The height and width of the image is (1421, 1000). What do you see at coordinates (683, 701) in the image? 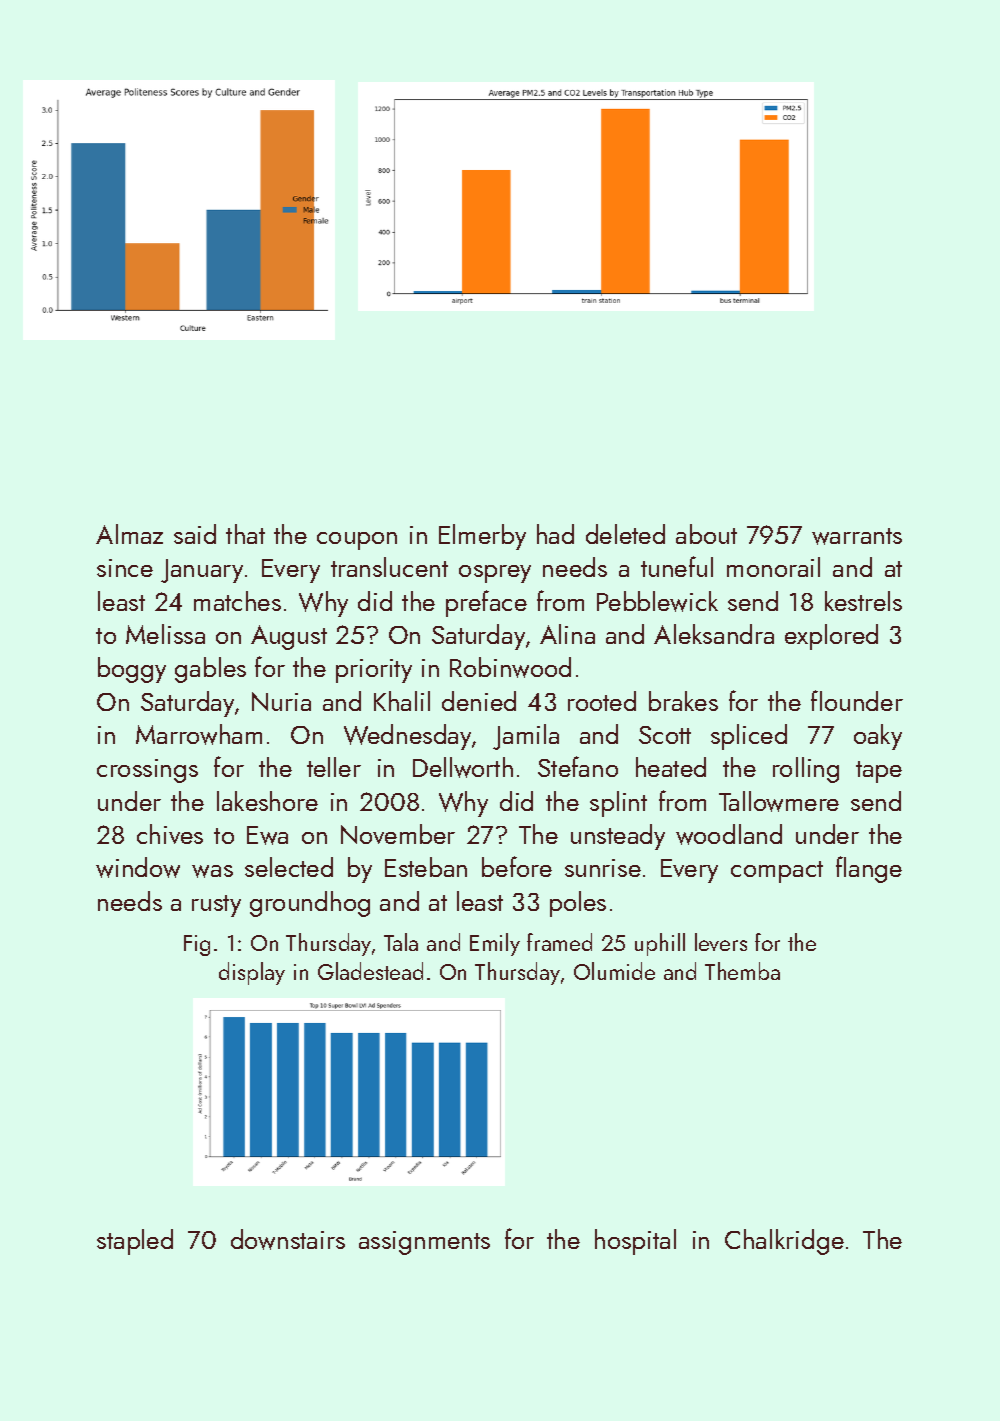
I see `brakes` at bounding box center [683, 701].
